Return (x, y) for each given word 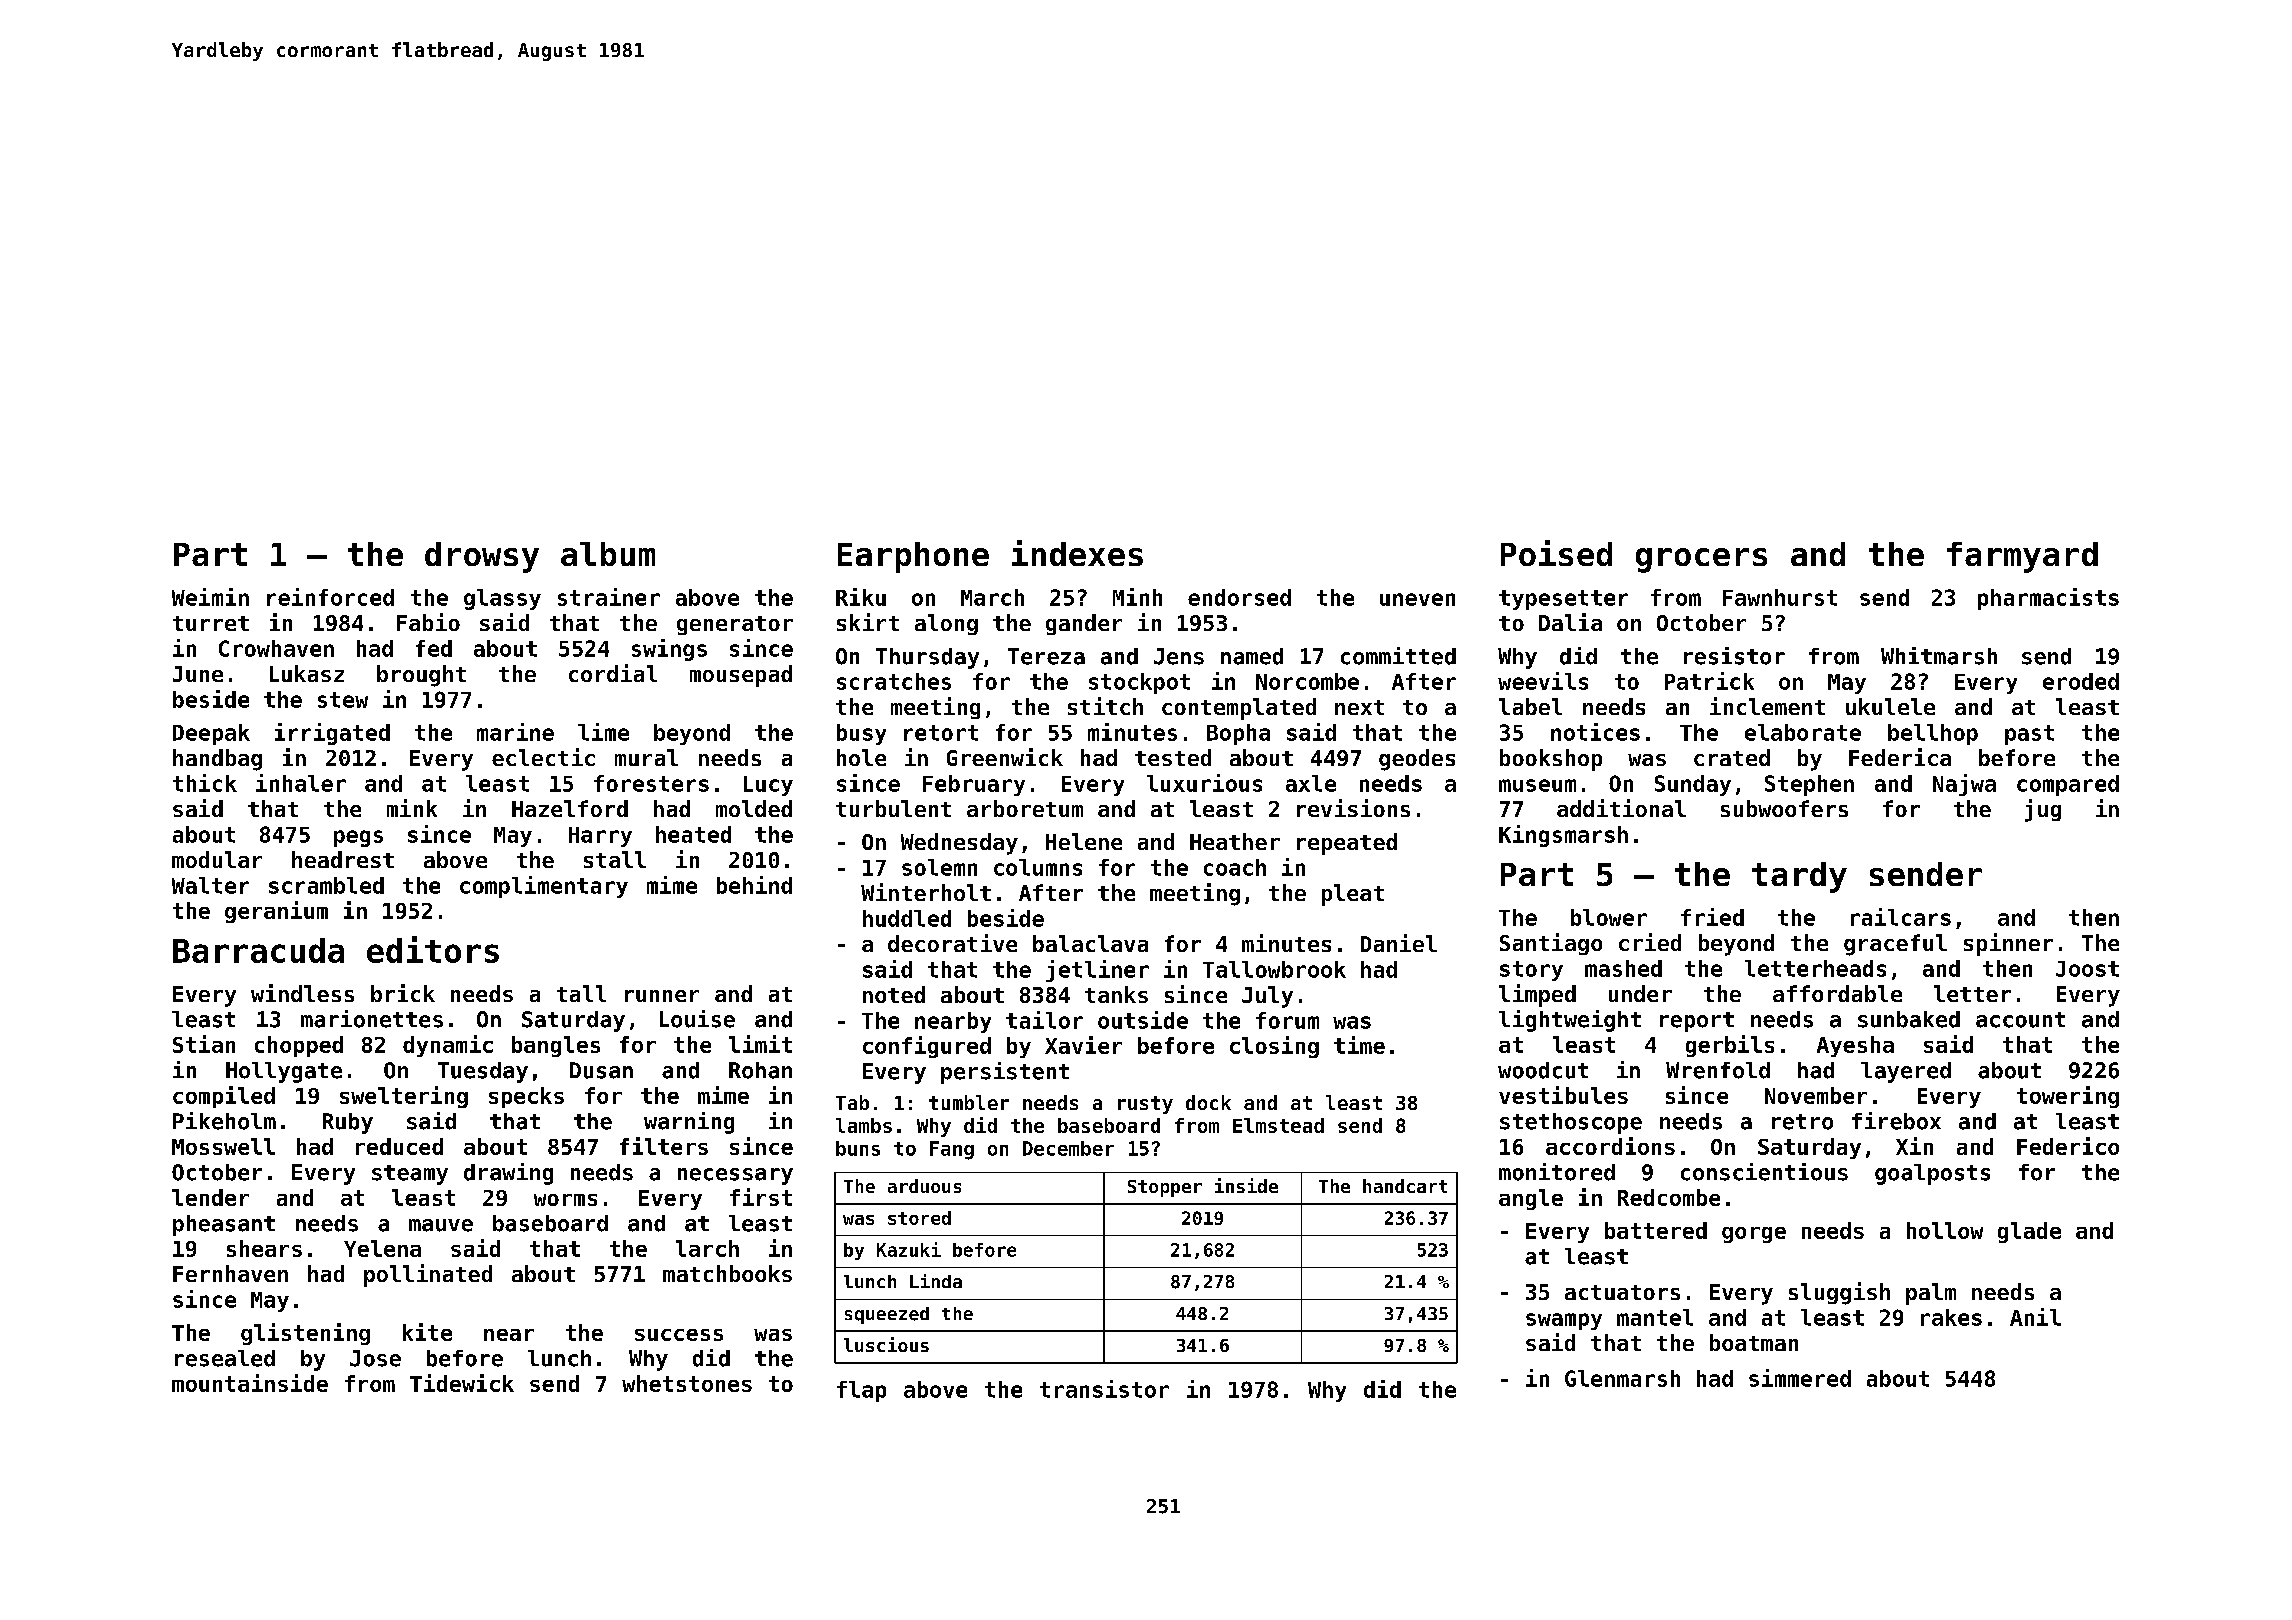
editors (433, 949)
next (1359, 707)
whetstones (687, 1383)
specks (526, 1097)
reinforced (330, 597)
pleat (1353, 895)
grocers (1701, 560)
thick (205, 783)
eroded (2081, 681)
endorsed (1239, 597)
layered (1906, 1072)
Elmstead (1278, 1125)
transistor (1104, 1389)
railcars (1901, 917)
